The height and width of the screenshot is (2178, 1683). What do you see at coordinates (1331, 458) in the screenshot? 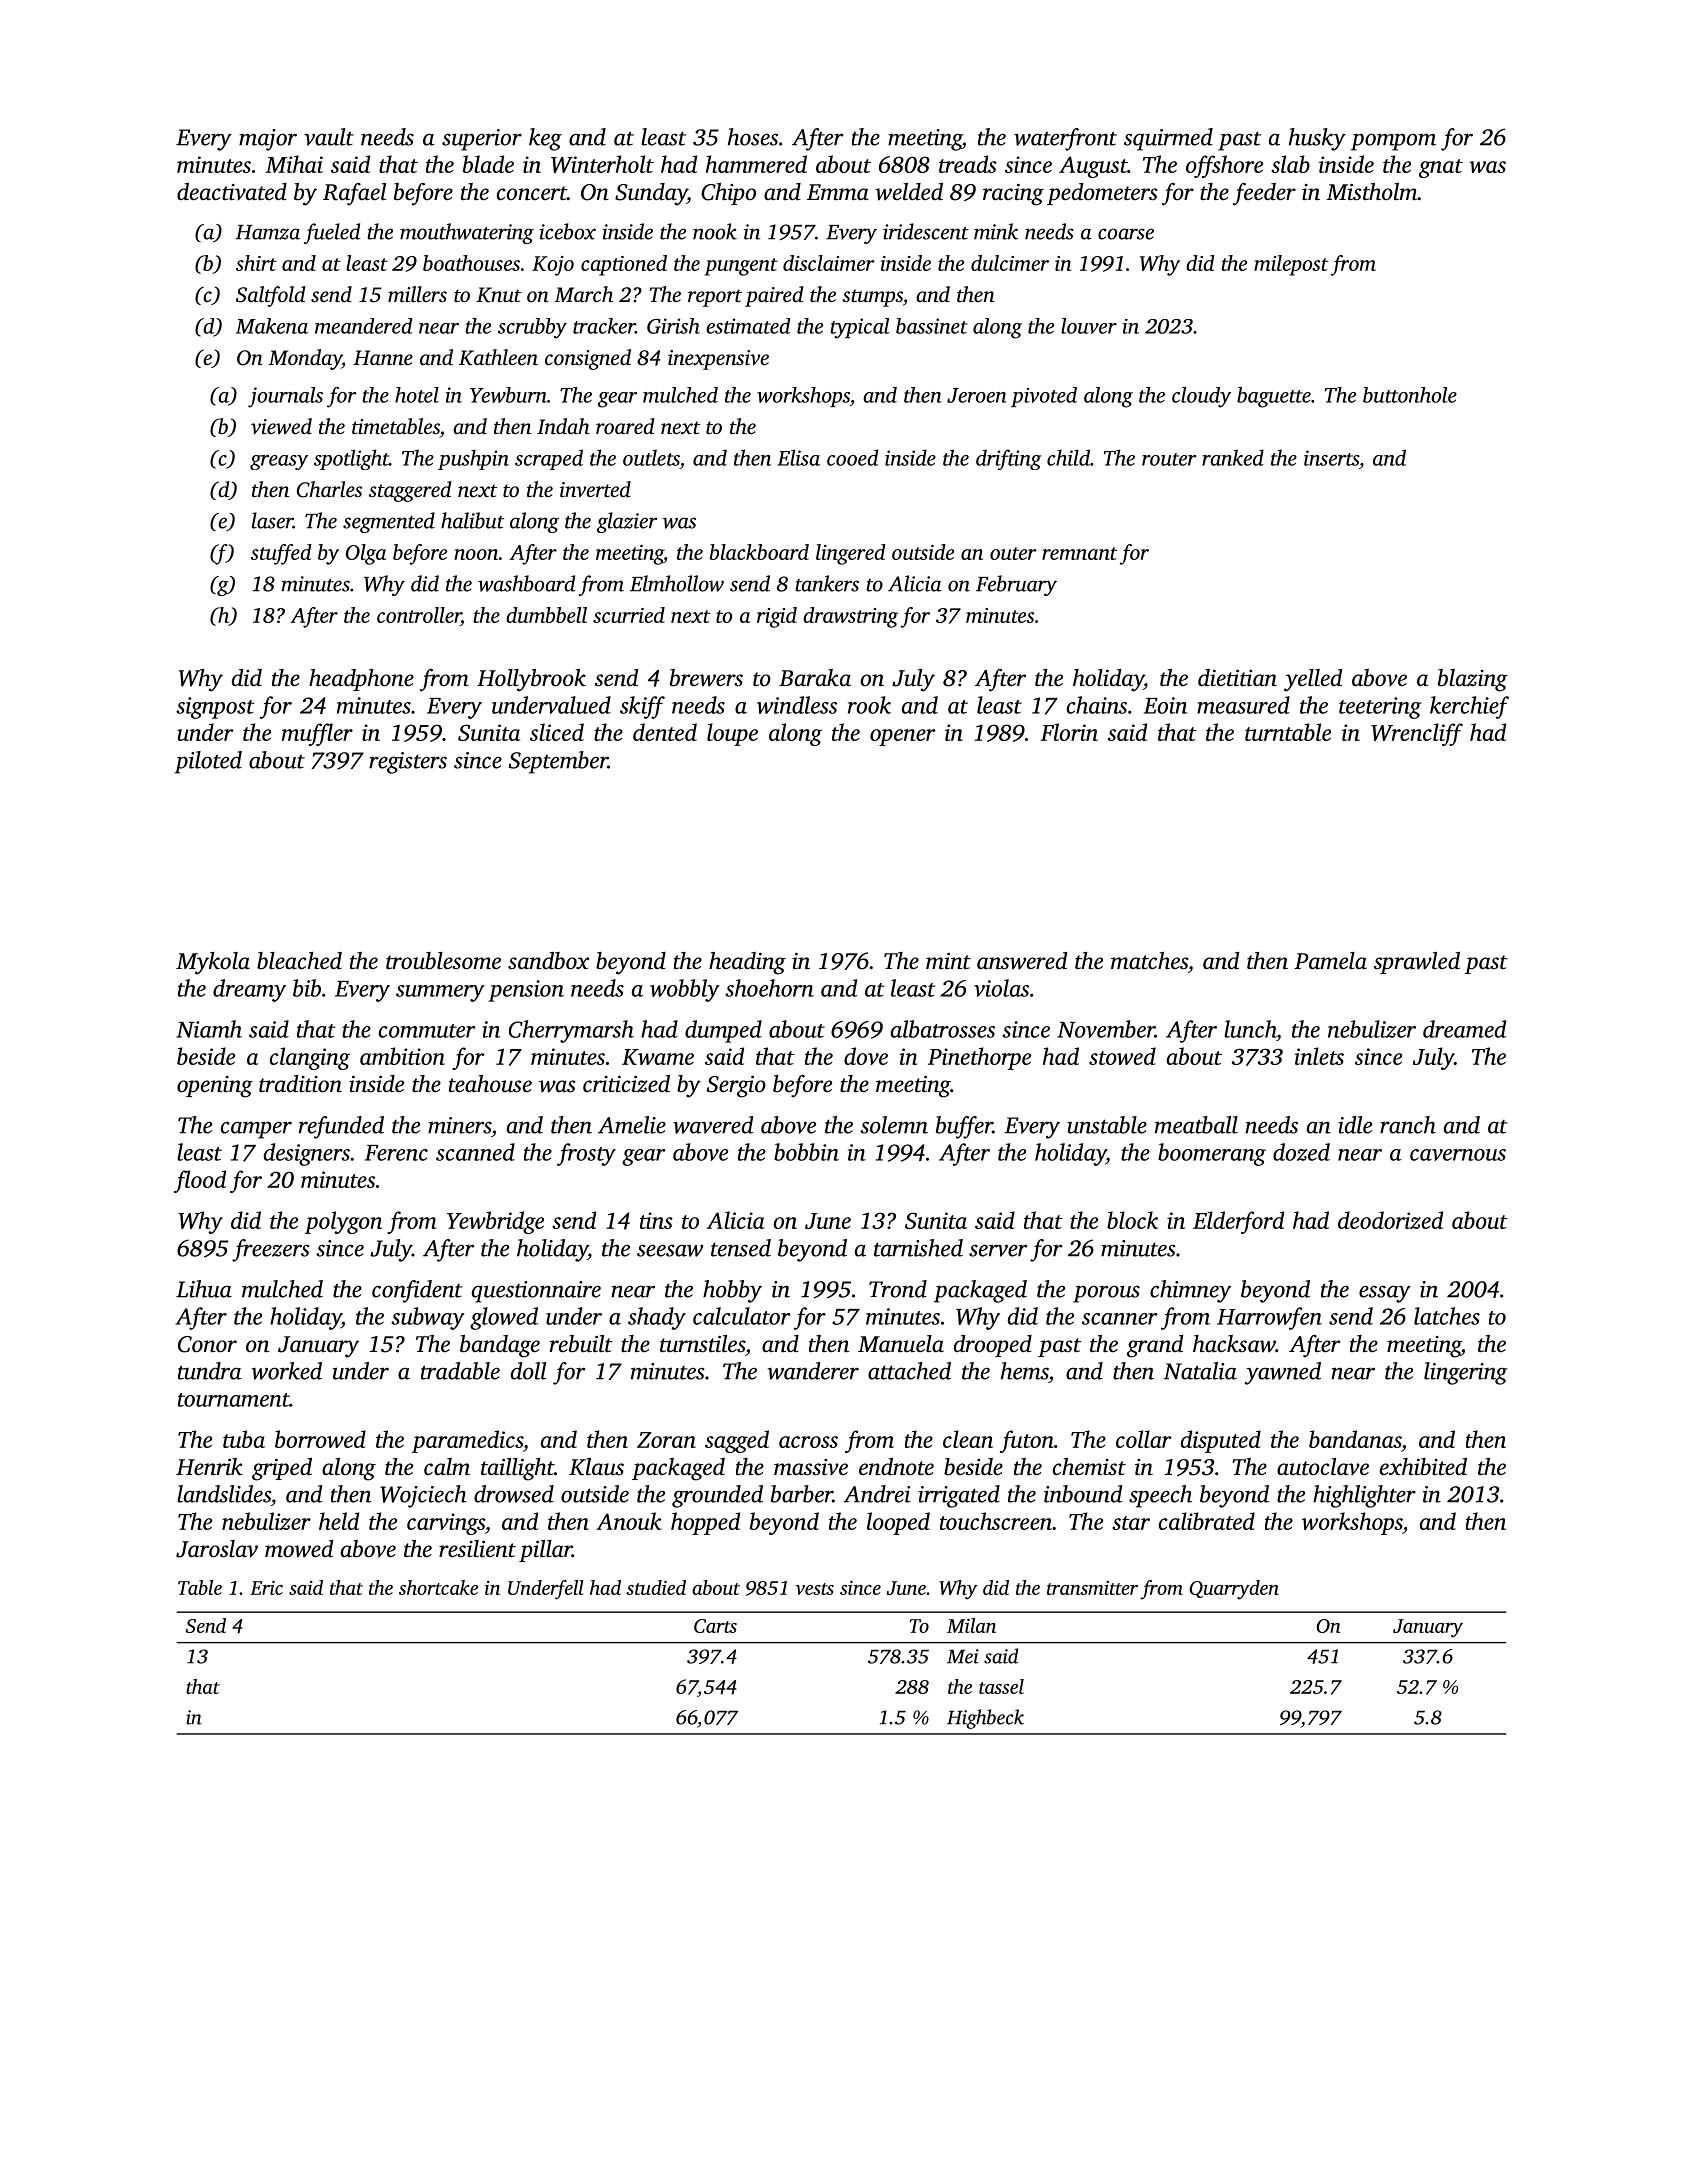
I see `inserts` at bounding box center [1331, 458].
